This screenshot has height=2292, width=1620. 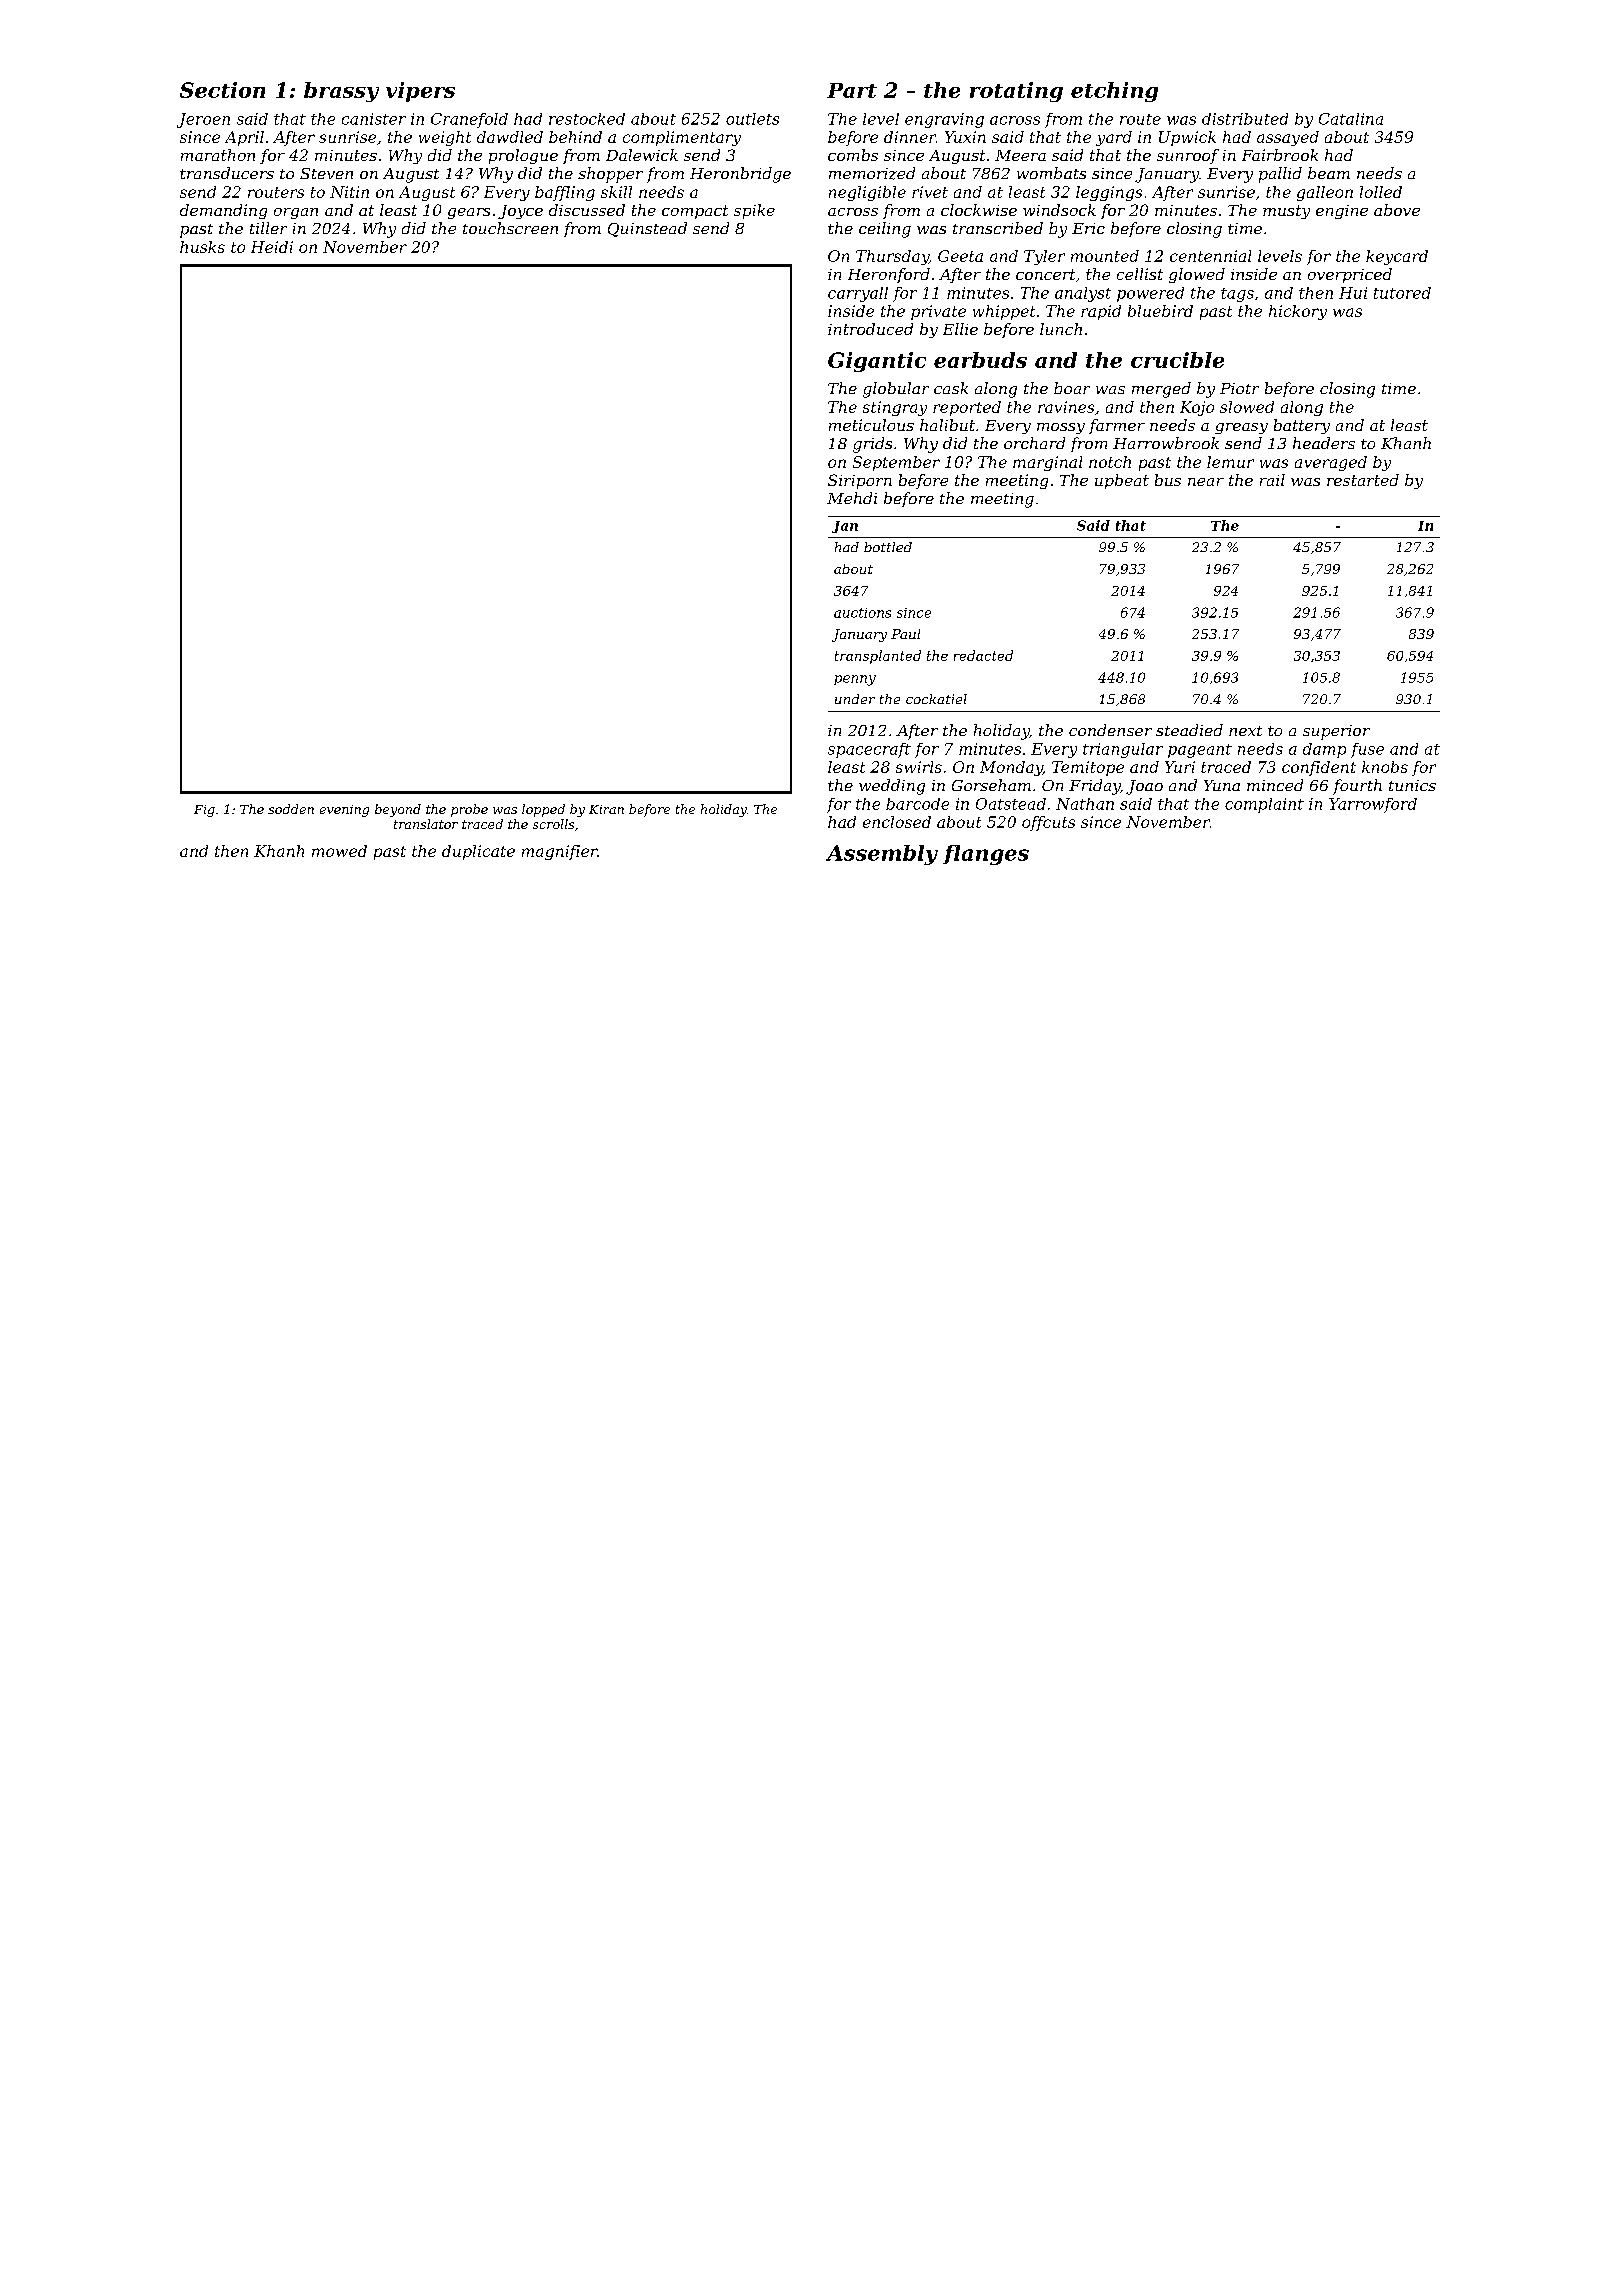 What do you see at coordinates (202, 247) in the screenshot?
I see `husks` at bounding box center [202, 247].
